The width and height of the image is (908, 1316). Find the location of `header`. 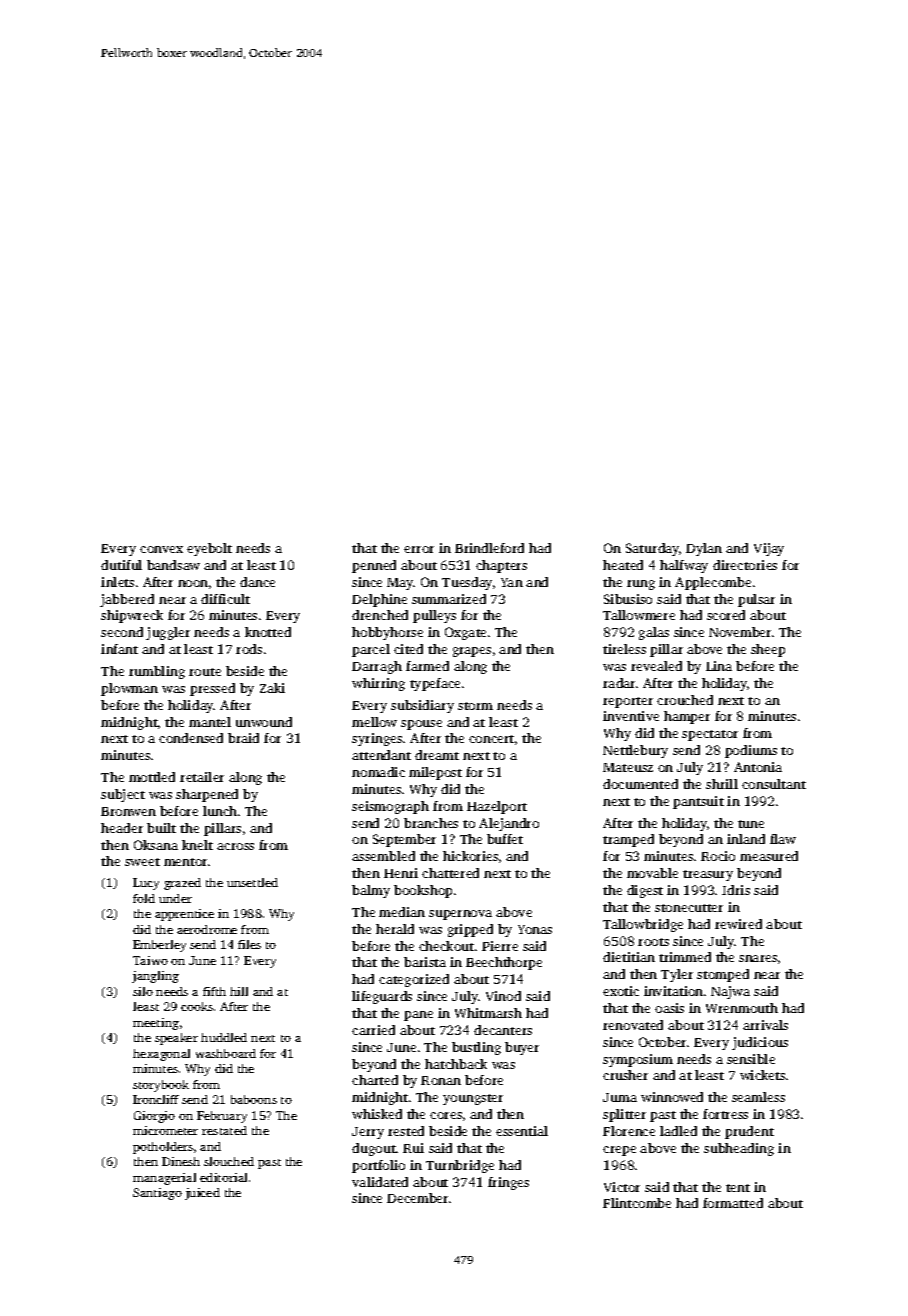

header is located at coordinates (122, 828).
